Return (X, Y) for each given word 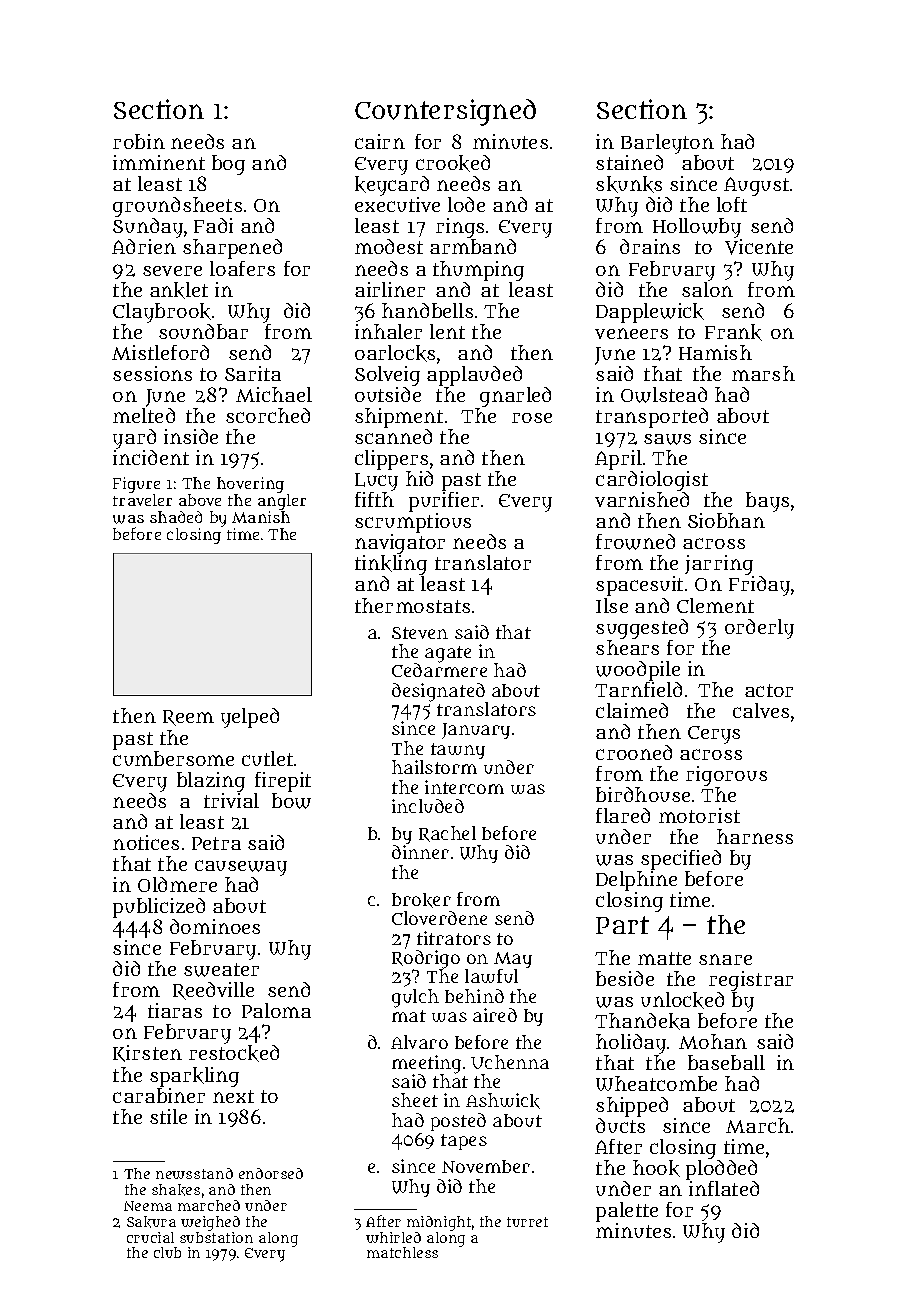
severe (172, 271)
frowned (635, 542)
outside (388, 394)
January (476, 731)
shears (627, 647)
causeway (241, 868)
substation (216, 1237)
